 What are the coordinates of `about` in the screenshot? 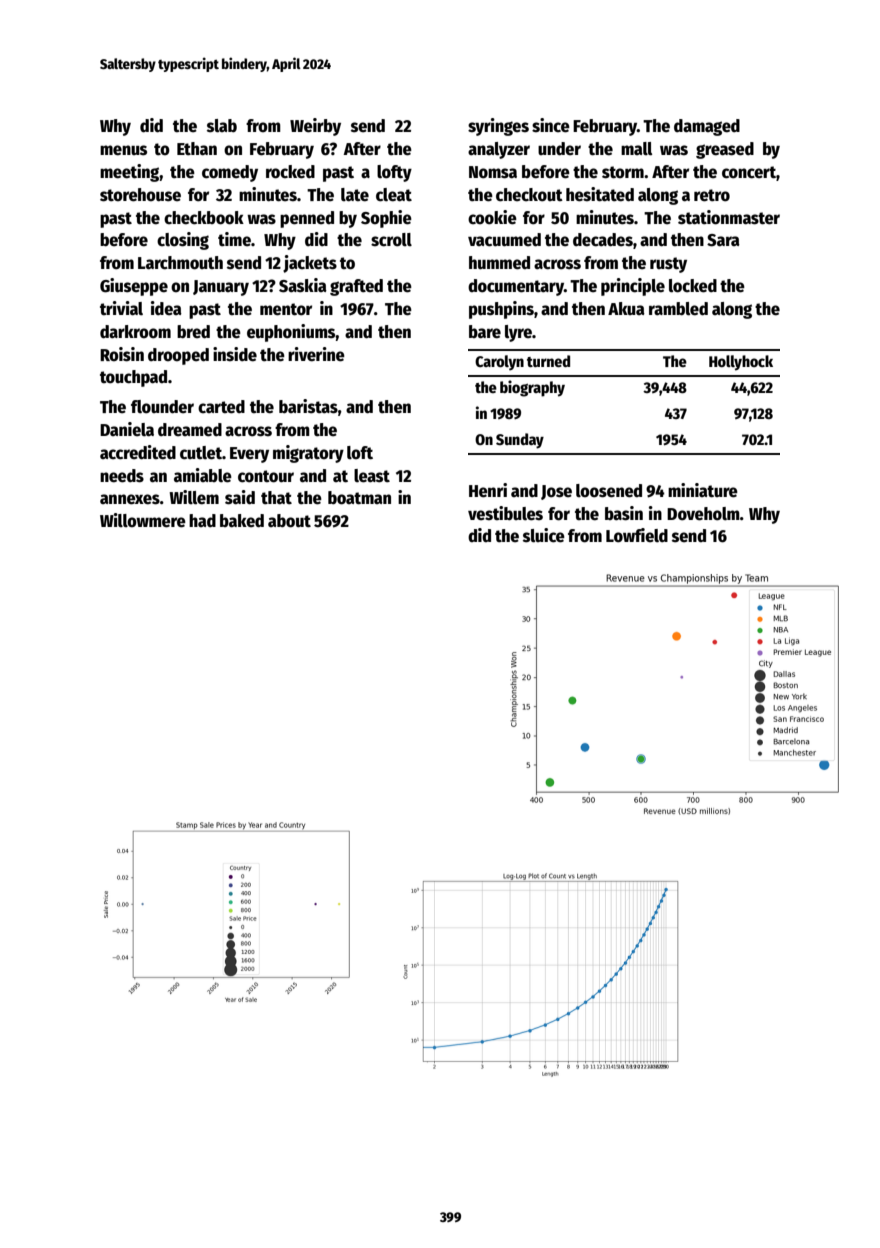 It's located at (289, 521).
